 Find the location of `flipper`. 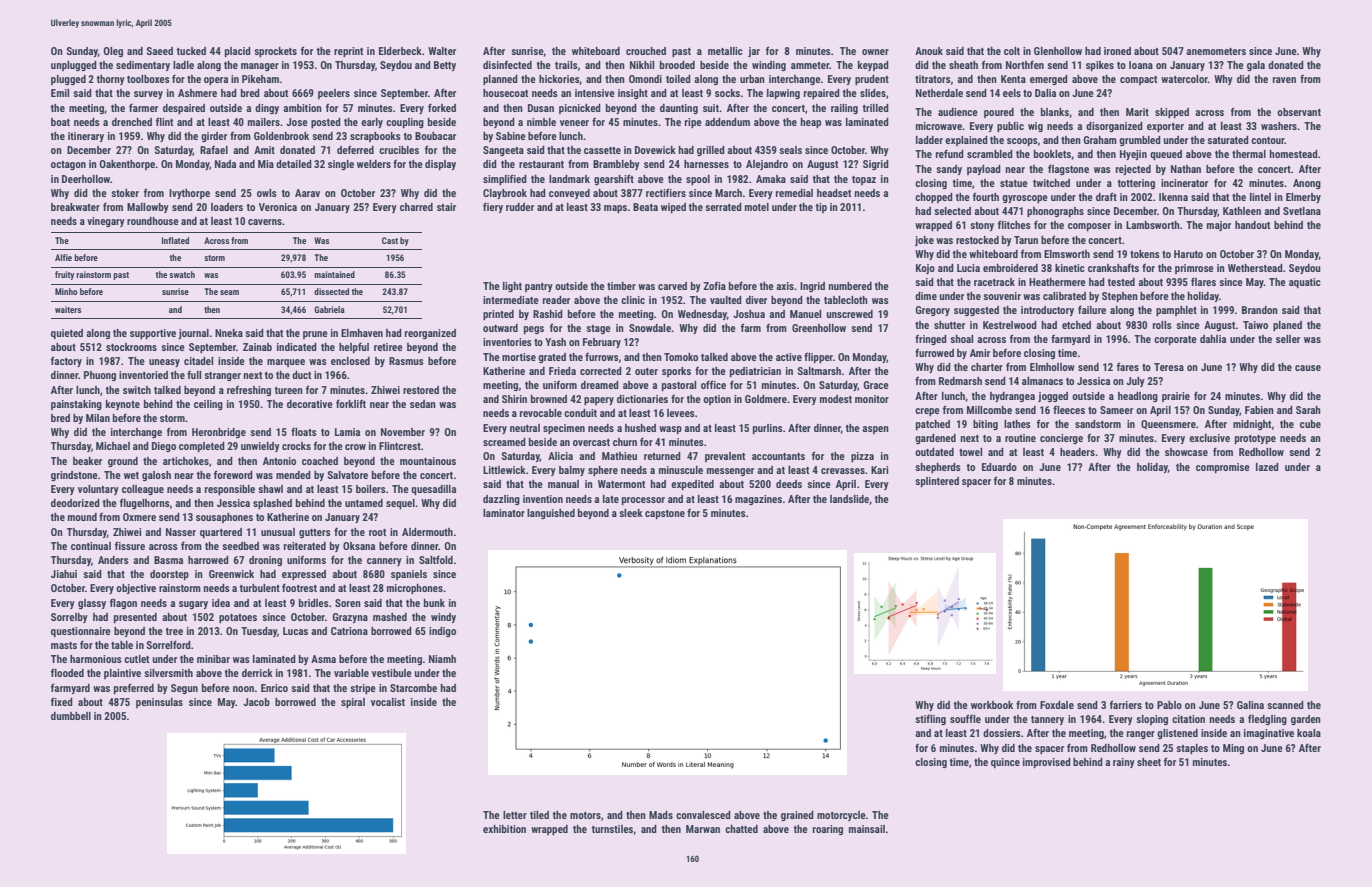

flipper is located at coordinates (818, 358).
